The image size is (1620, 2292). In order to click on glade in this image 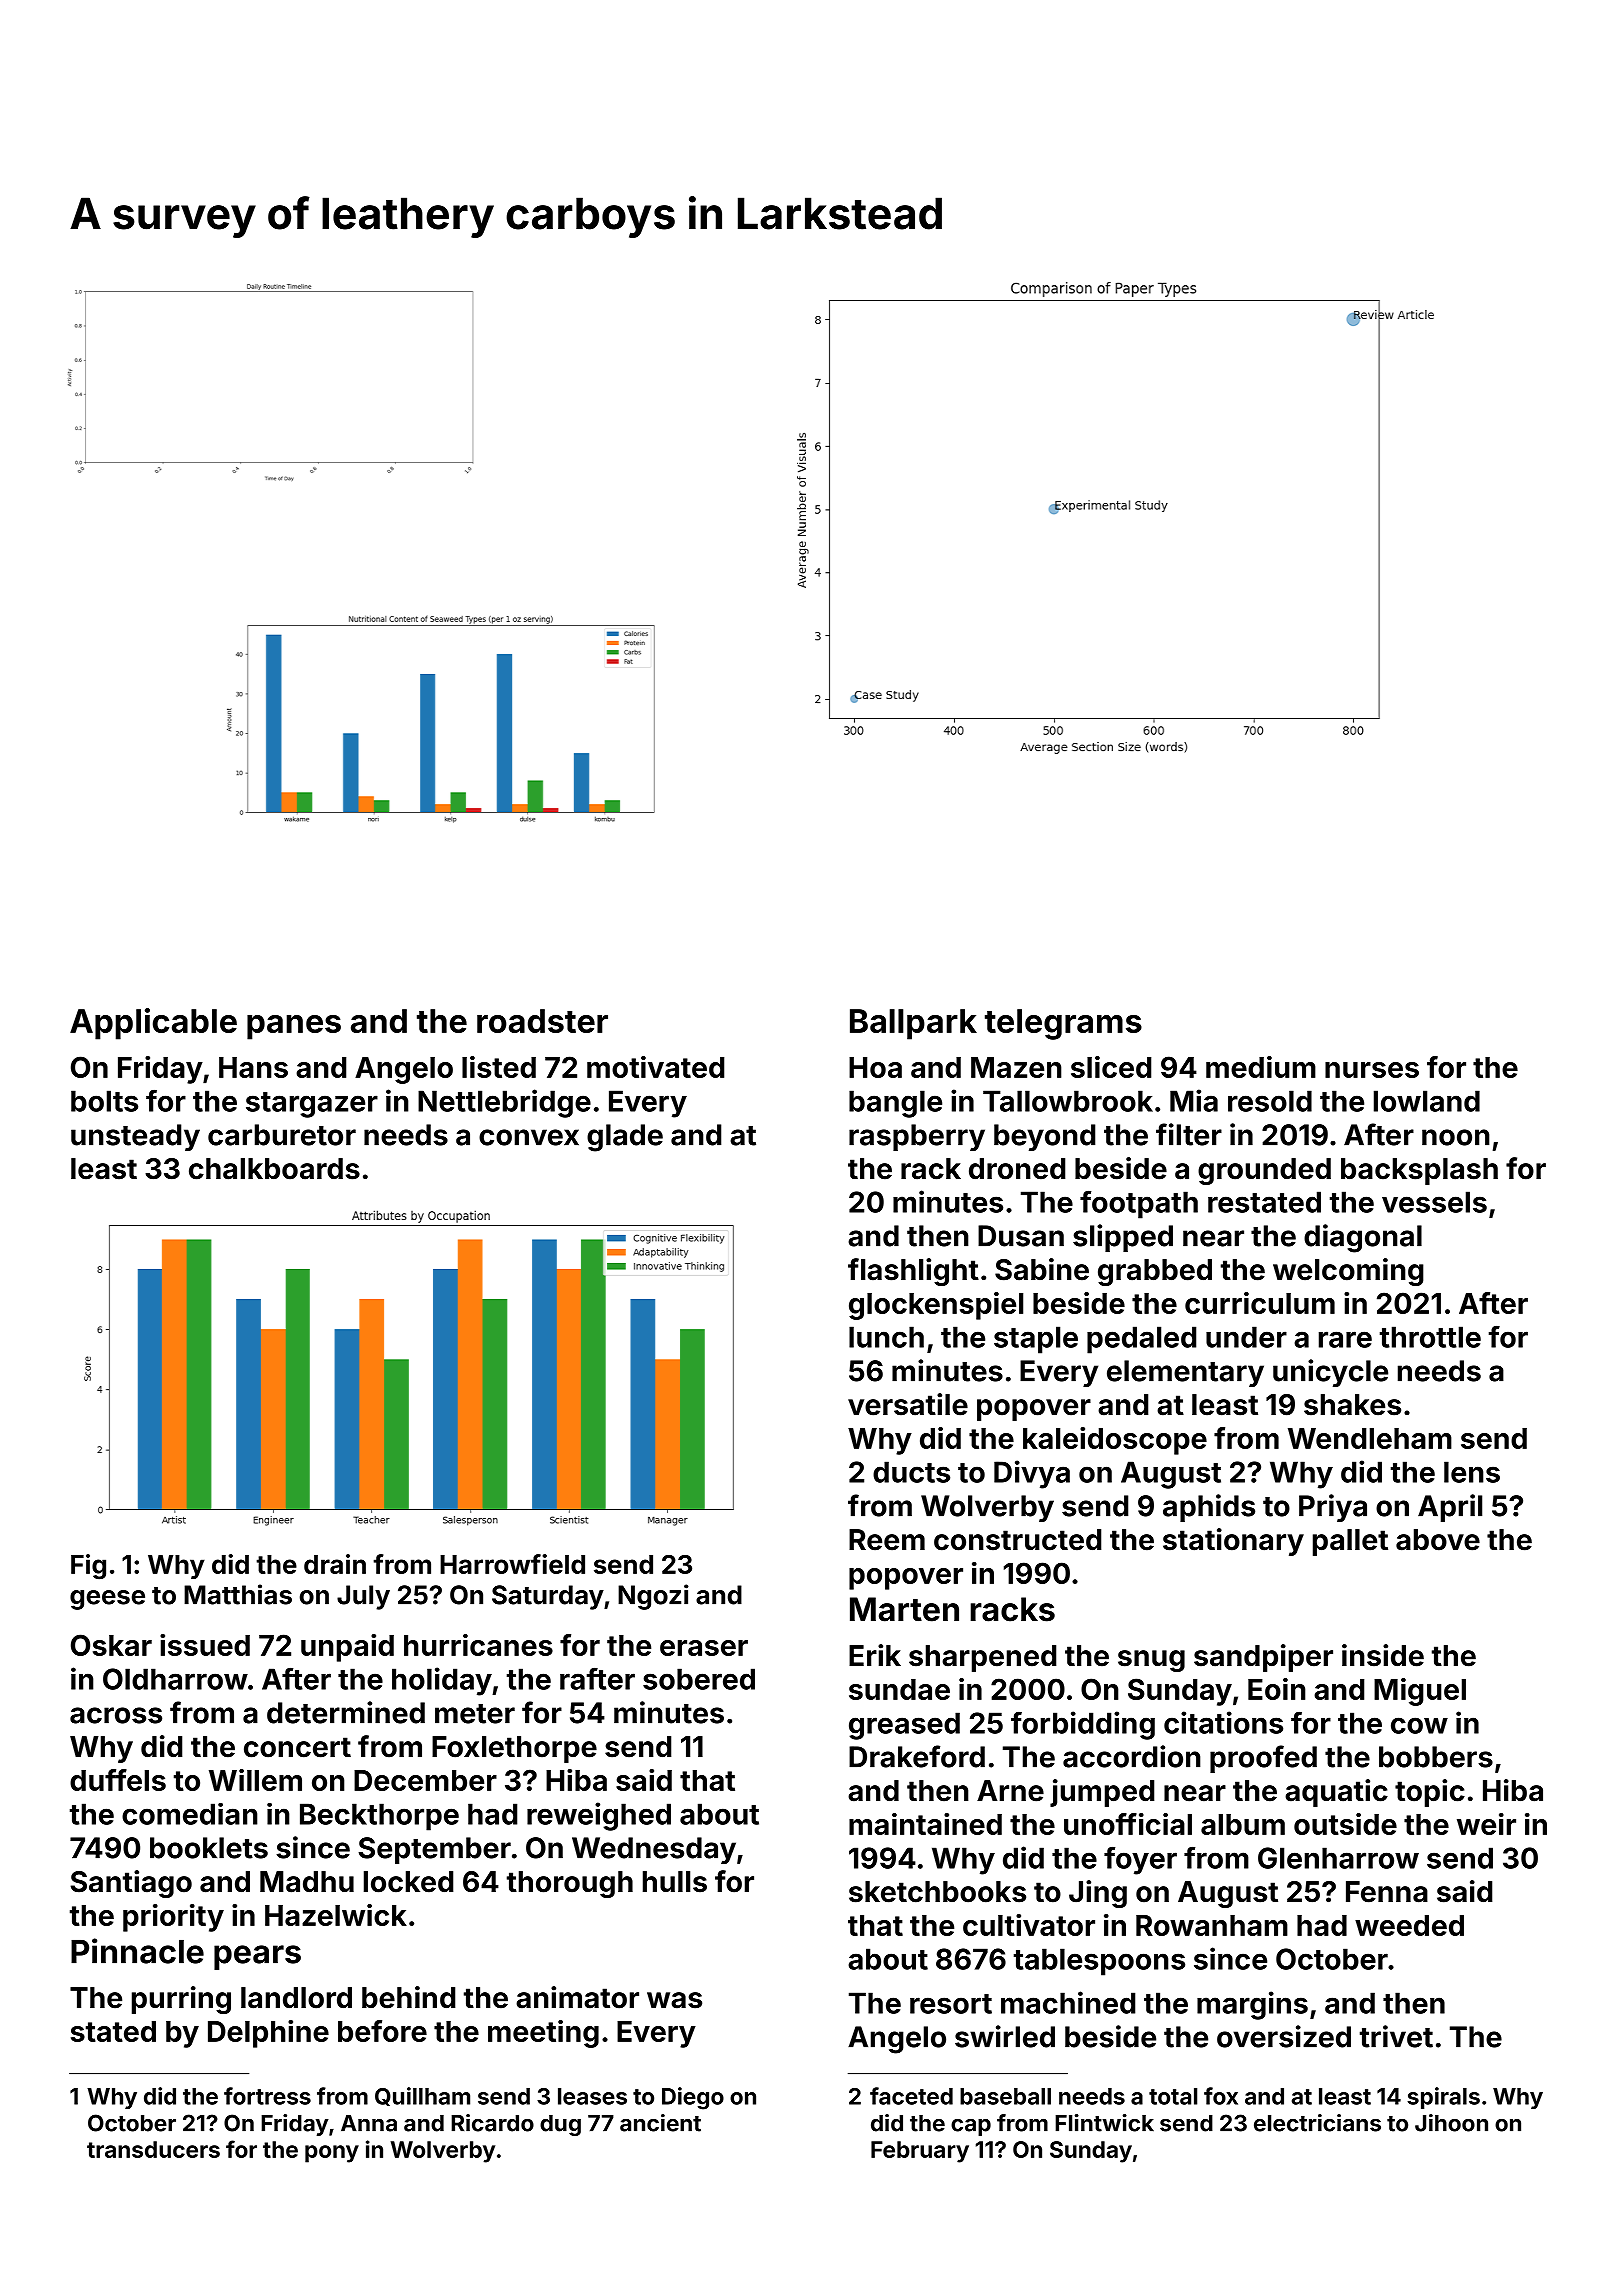, I will do `click(625, 1138)`.
